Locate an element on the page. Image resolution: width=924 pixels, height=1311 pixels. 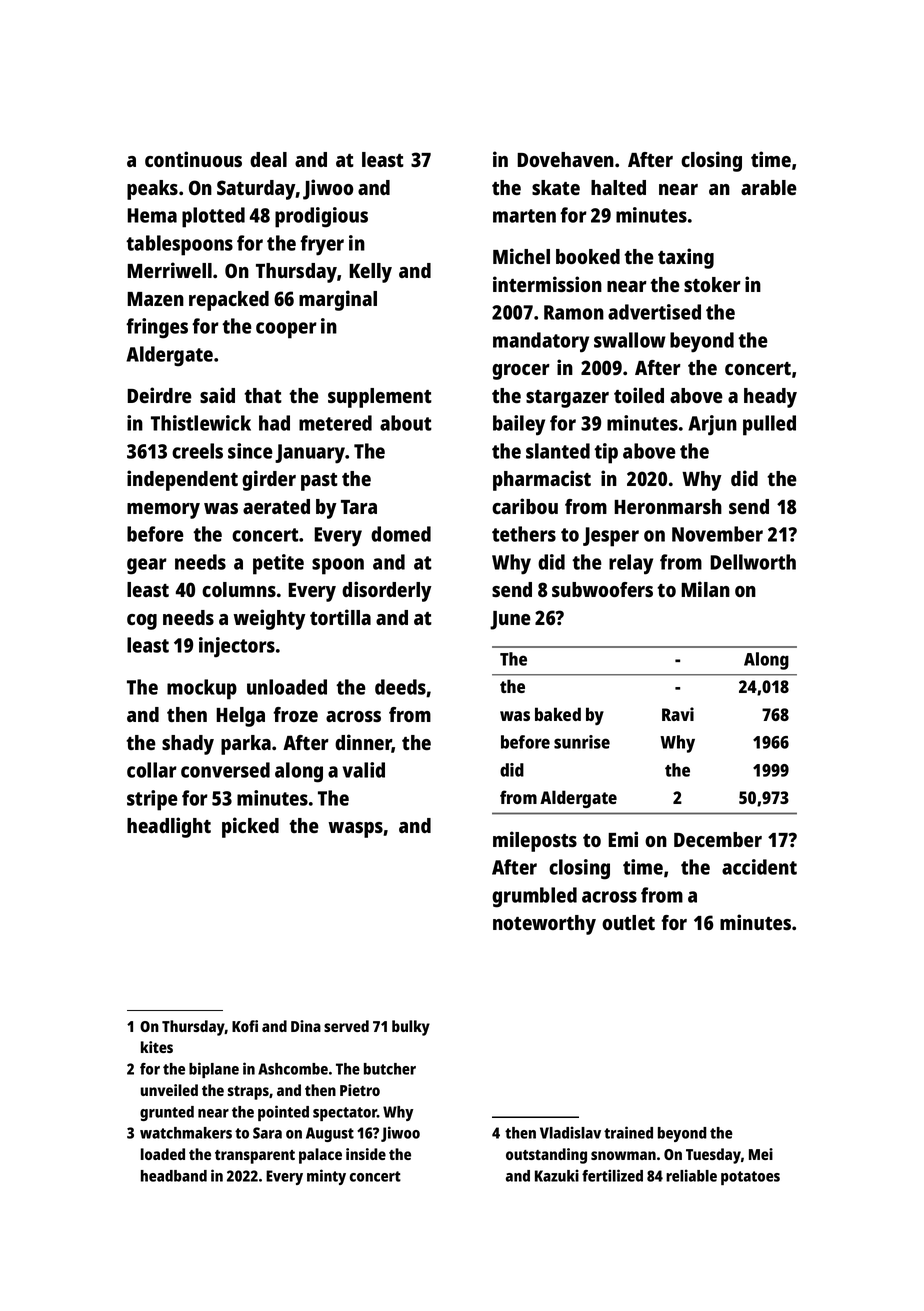
arable is located at coordinates (769, 187).
